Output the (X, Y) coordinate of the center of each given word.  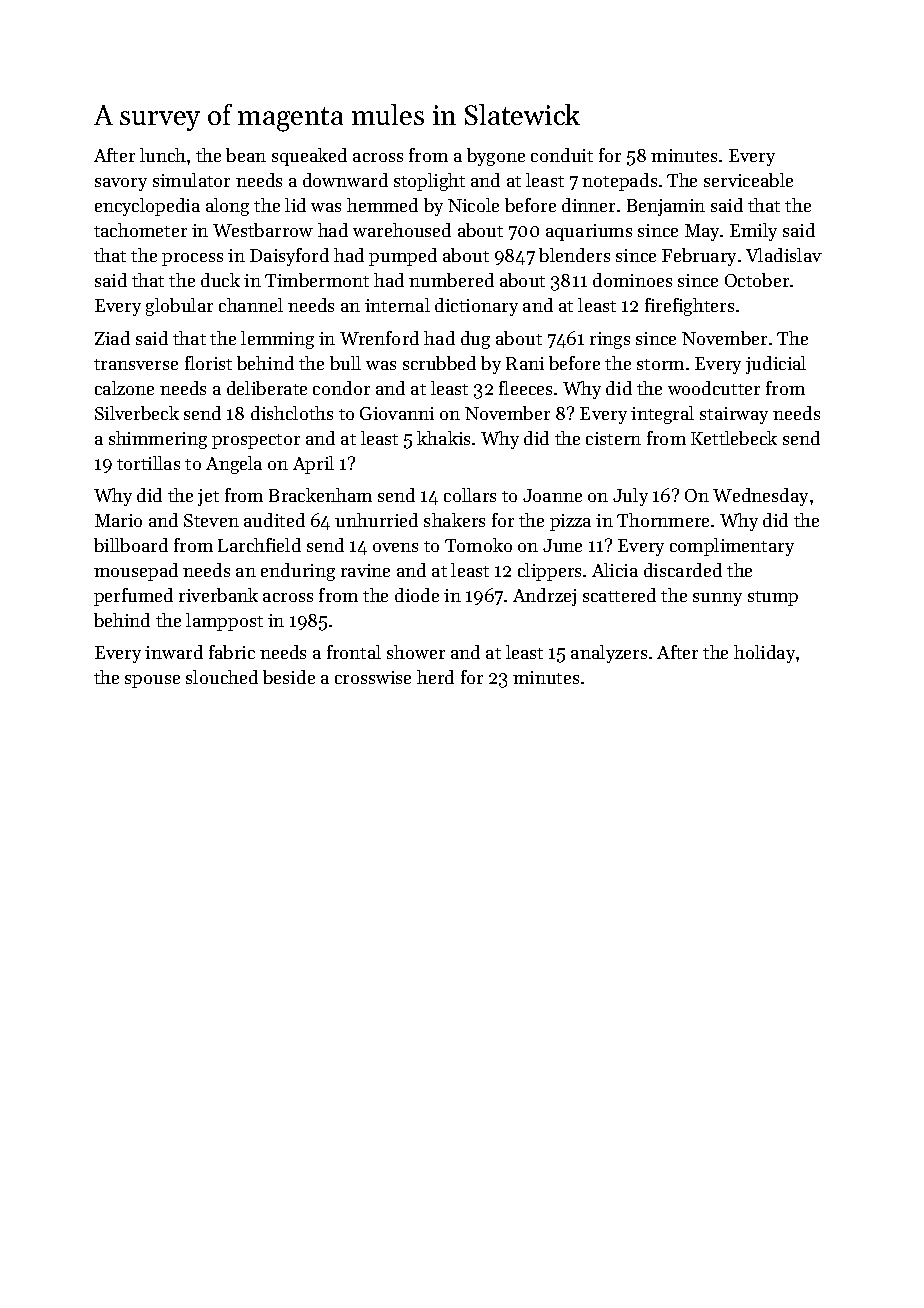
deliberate (267, 388)
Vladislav (784, 255)
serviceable (748, 180)
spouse (152, 681)
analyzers (609, 654)
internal (397, 305)
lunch (163, 155)
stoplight (429, 182)
